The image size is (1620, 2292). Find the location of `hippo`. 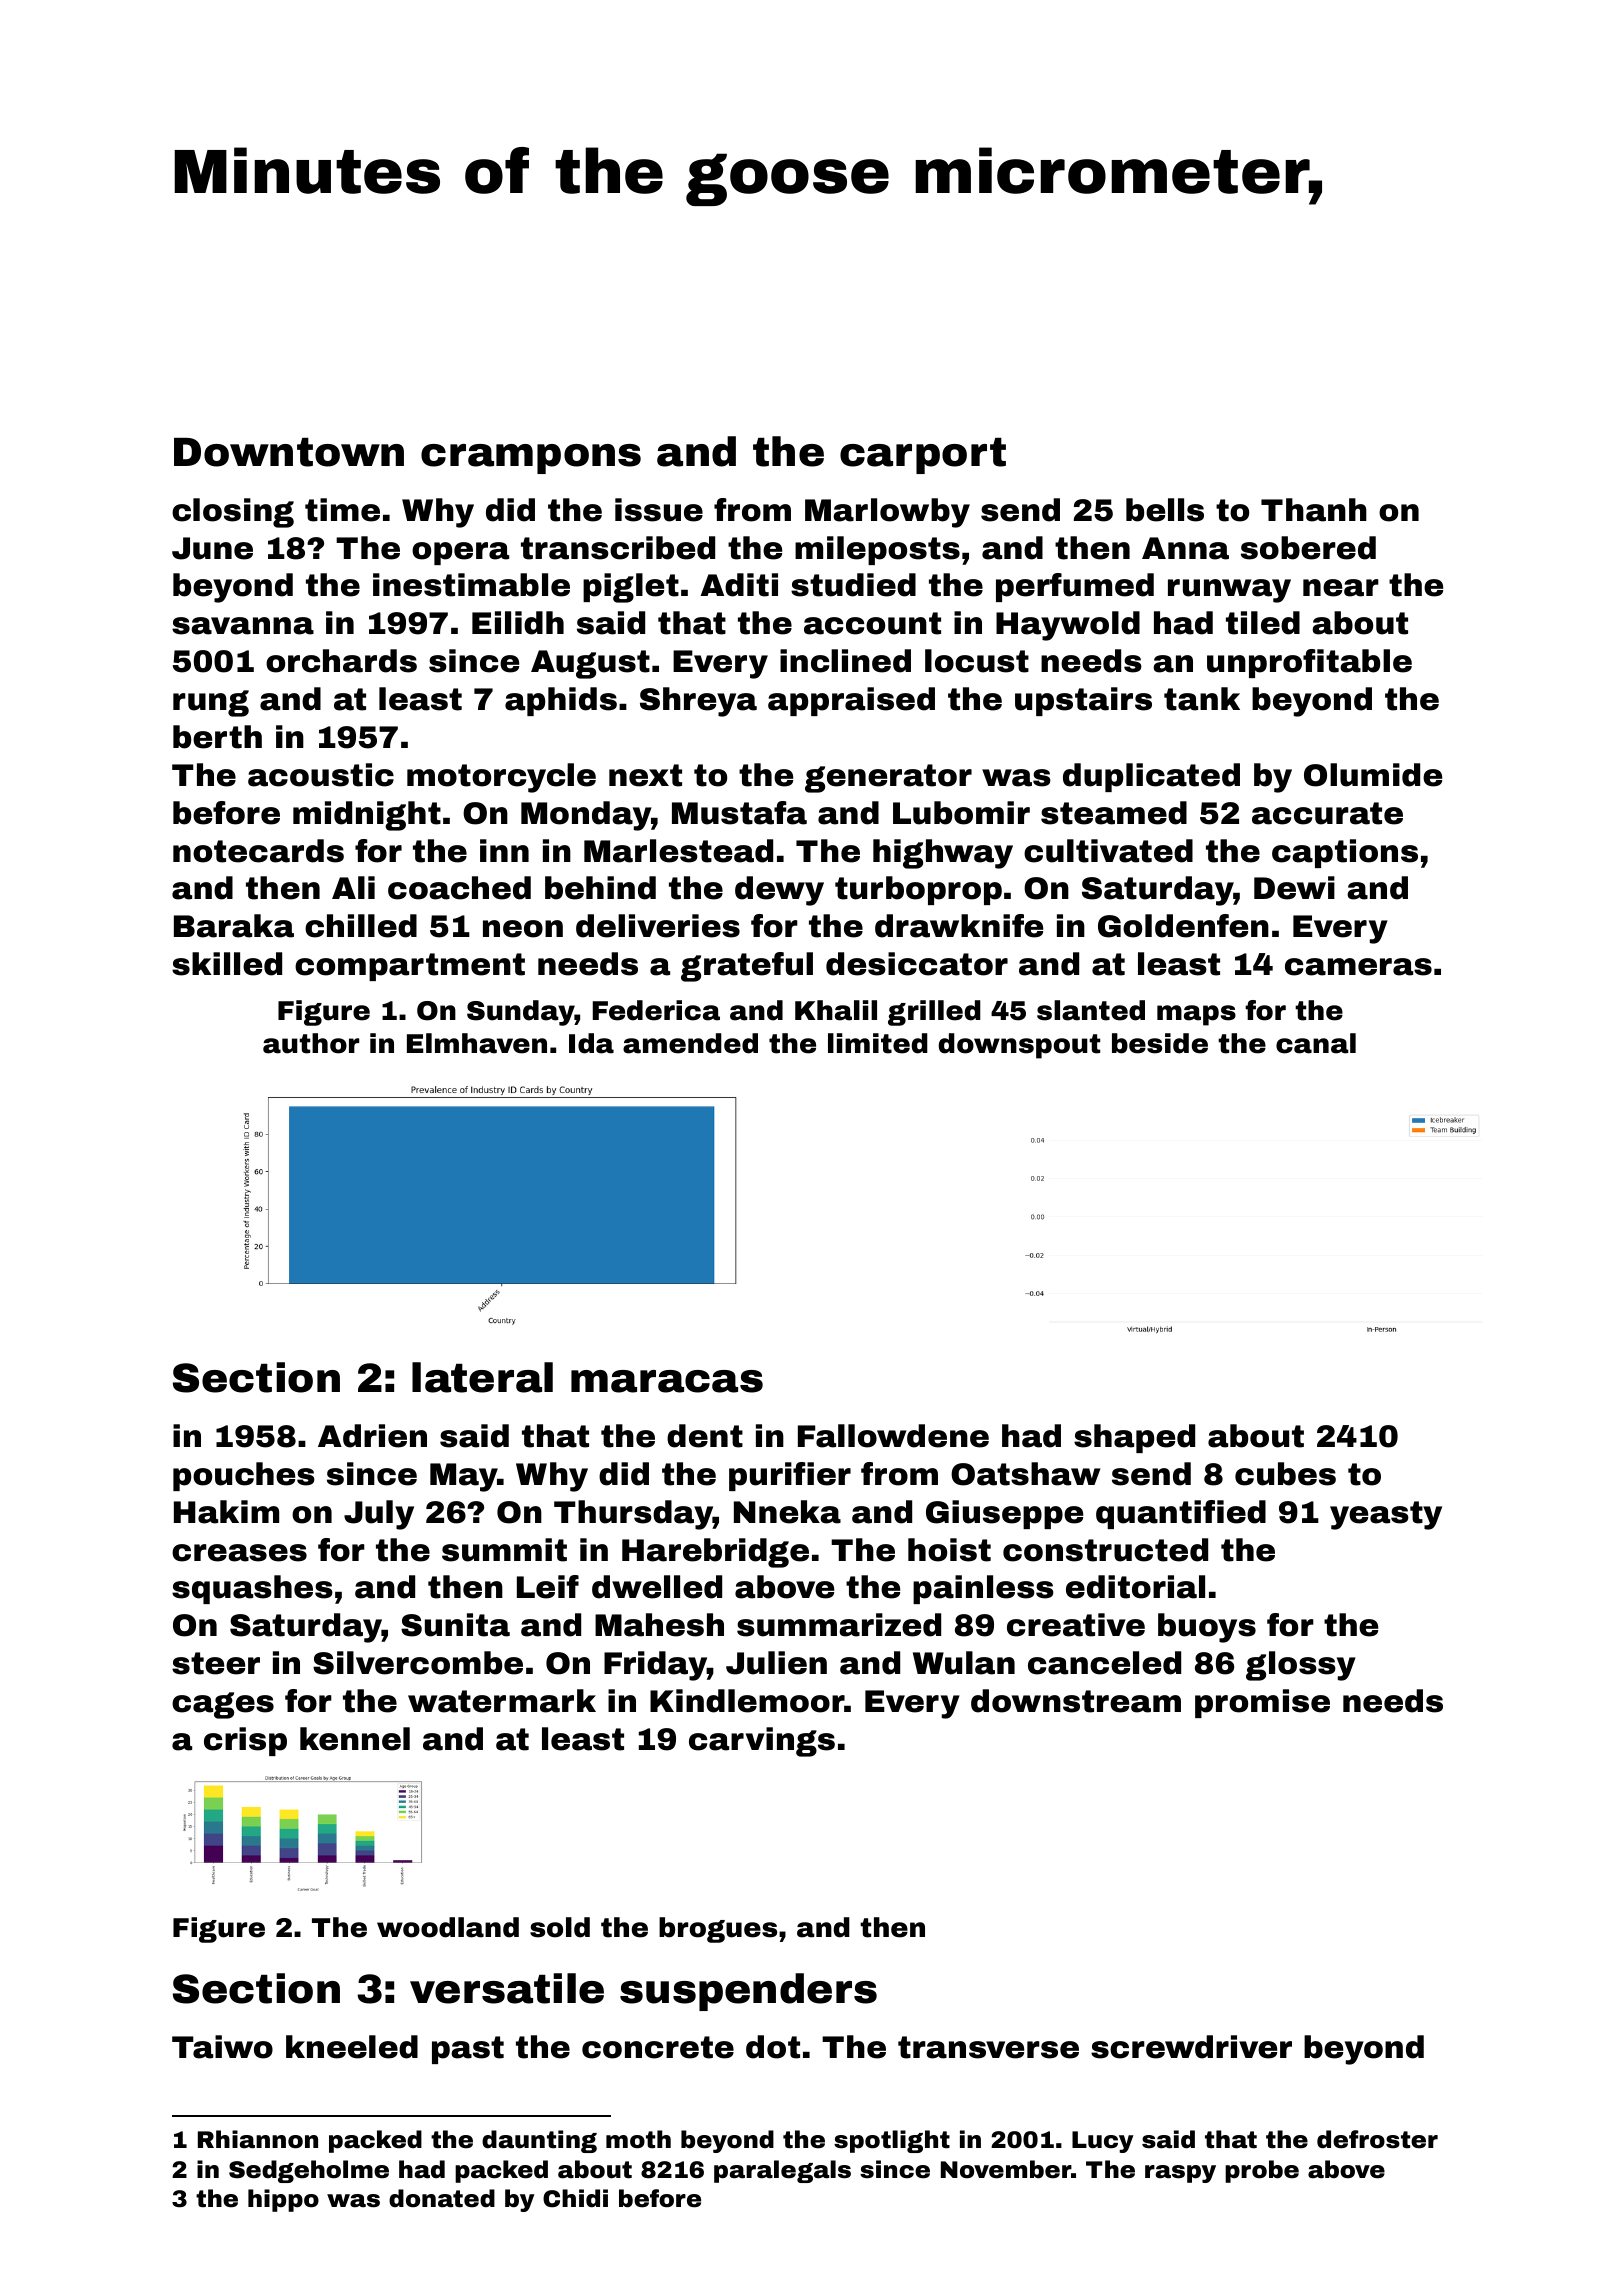

hippo is located at coordinates (283, 2200).
